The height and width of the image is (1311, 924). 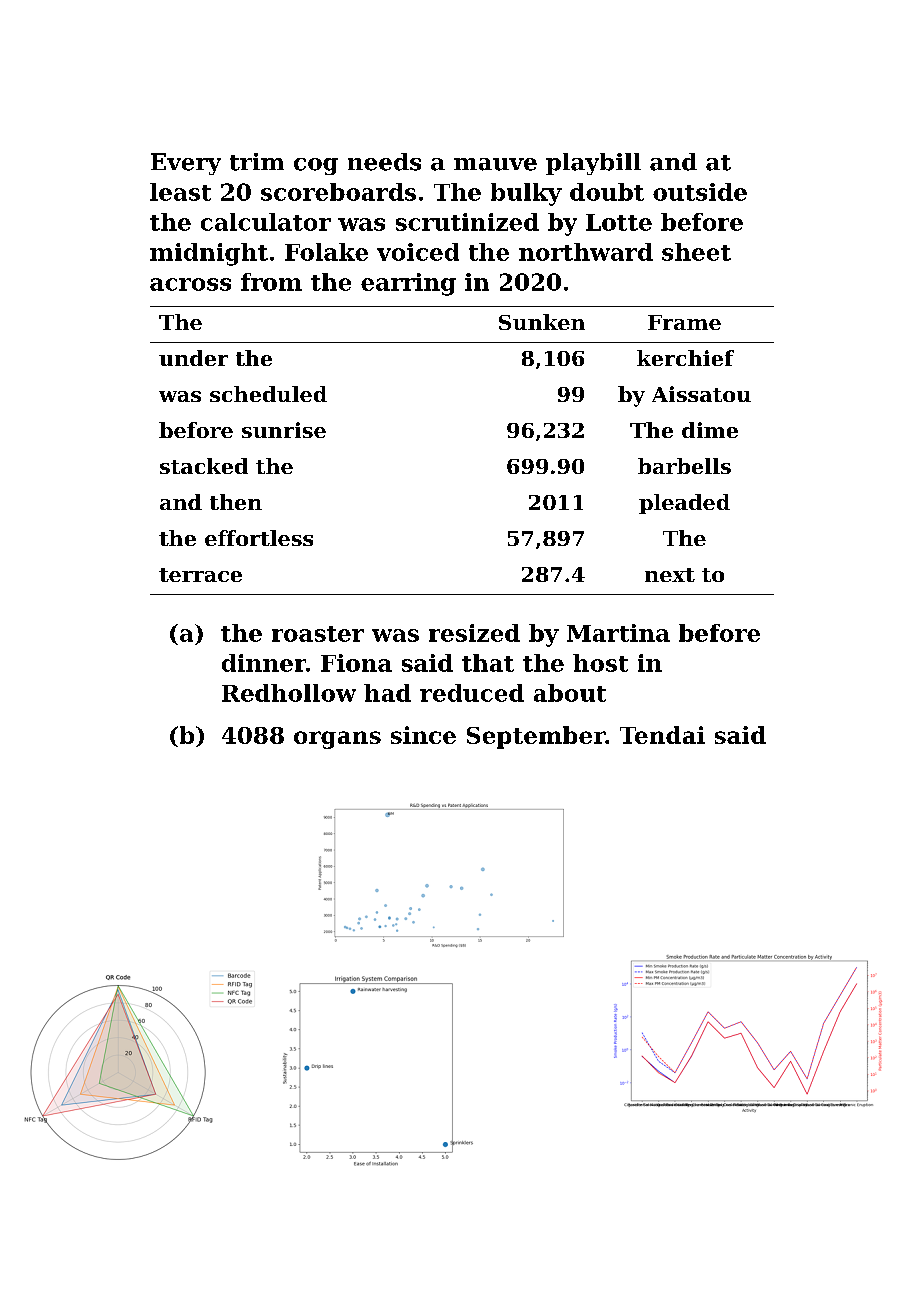 I want to click on outside, so click(x=700, y=192).
